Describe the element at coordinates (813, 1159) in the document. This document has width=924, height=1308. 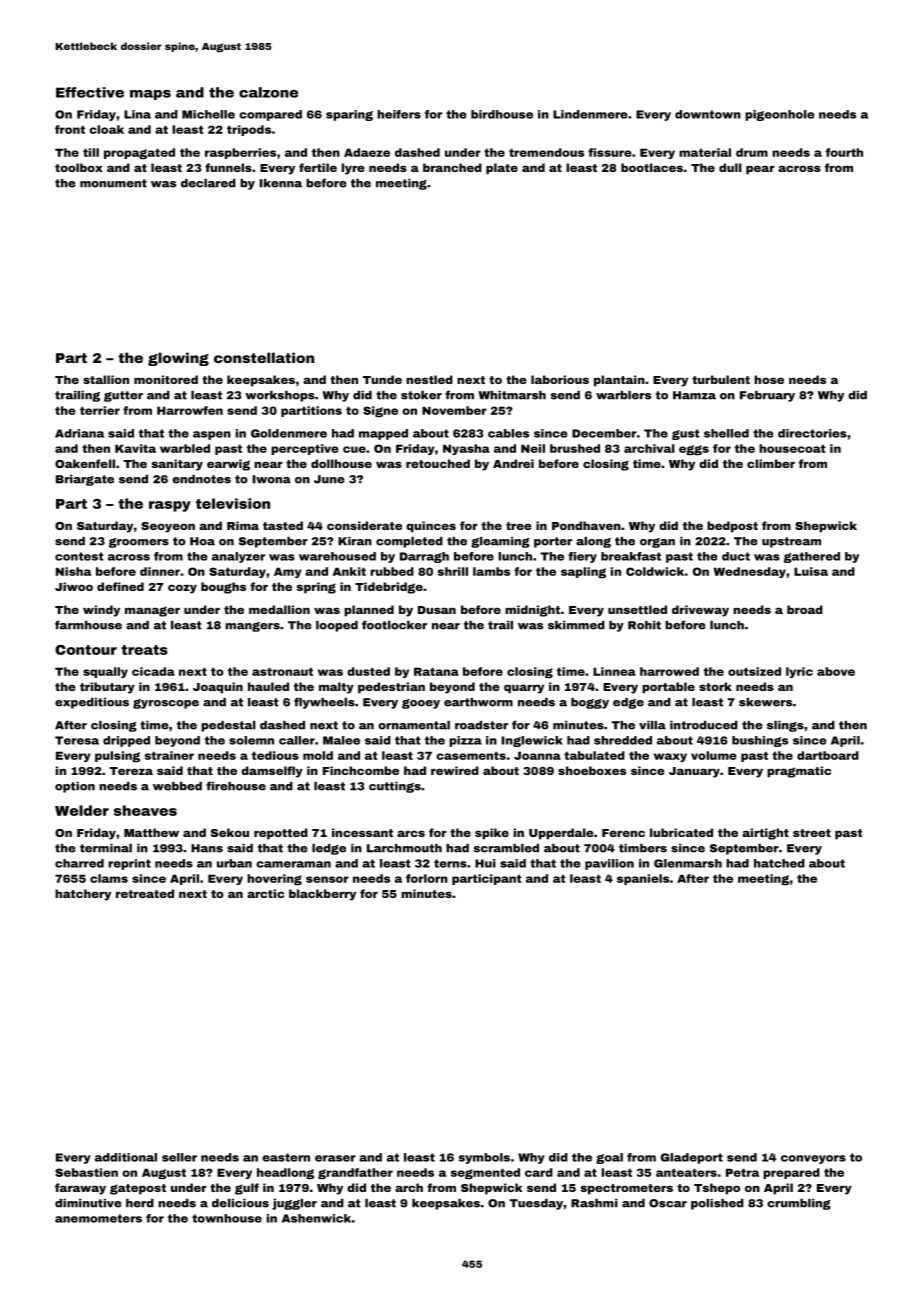
I see `conveyors` at that location.
